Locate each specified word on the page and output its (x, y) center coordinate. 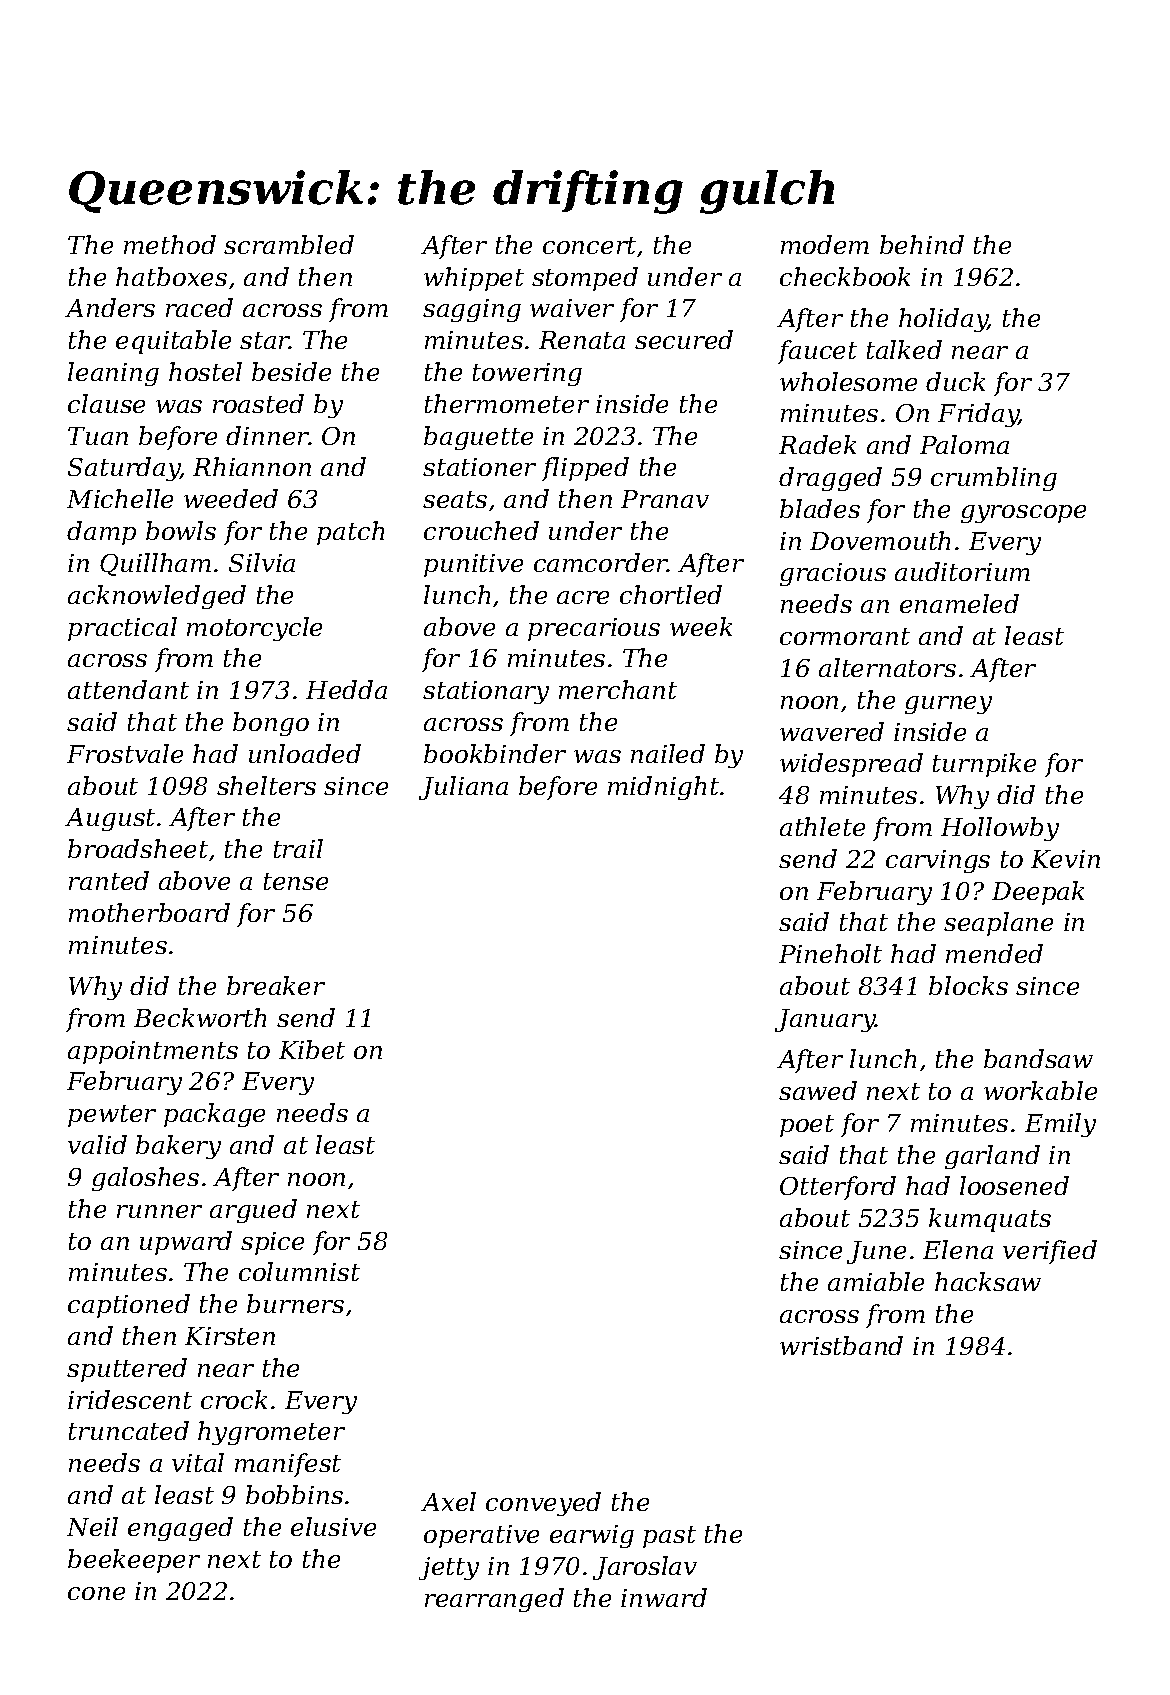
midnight (663, 788)
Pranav (665, 499)
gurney (948, 705)
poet (807, 1126)
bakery (178, 1147)
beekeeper (134, 1561)
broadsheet (138, 848)
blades (820, 508)
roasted (258, 403)
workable (1040, 1090)
